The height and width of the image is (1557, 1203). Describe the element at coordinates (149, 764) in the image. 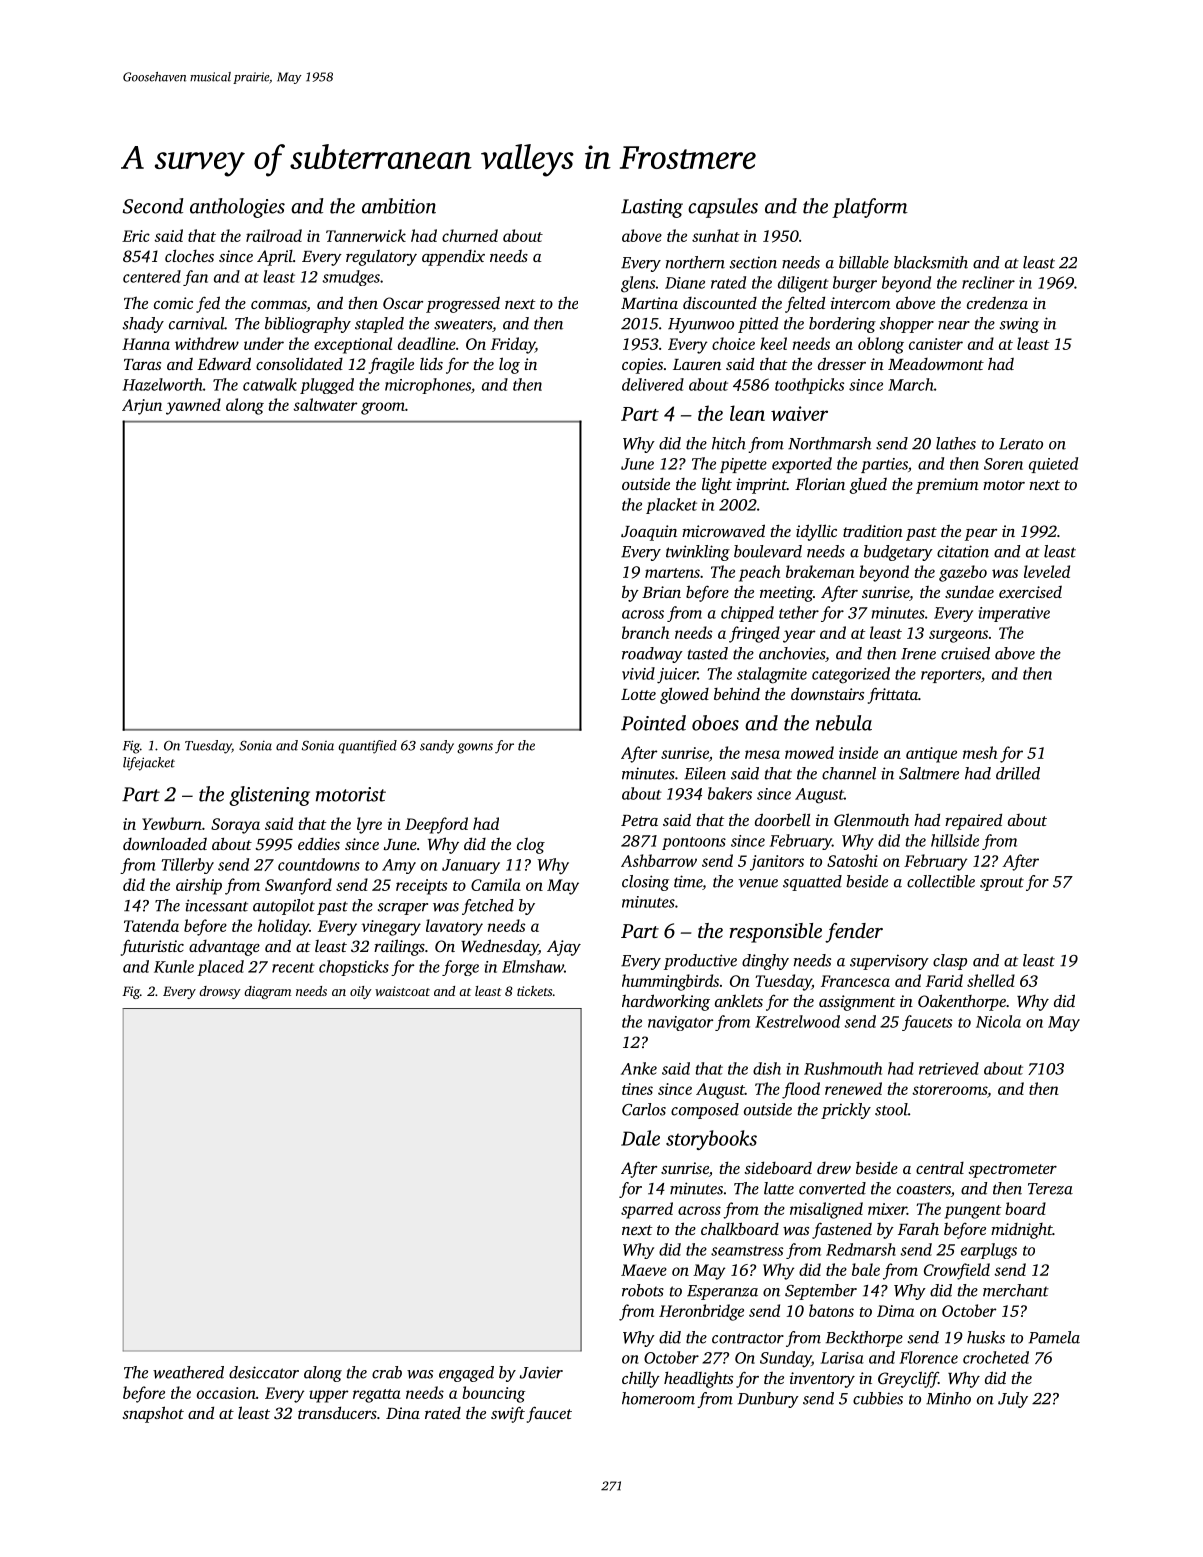

I see `lifejacket` at that location.
